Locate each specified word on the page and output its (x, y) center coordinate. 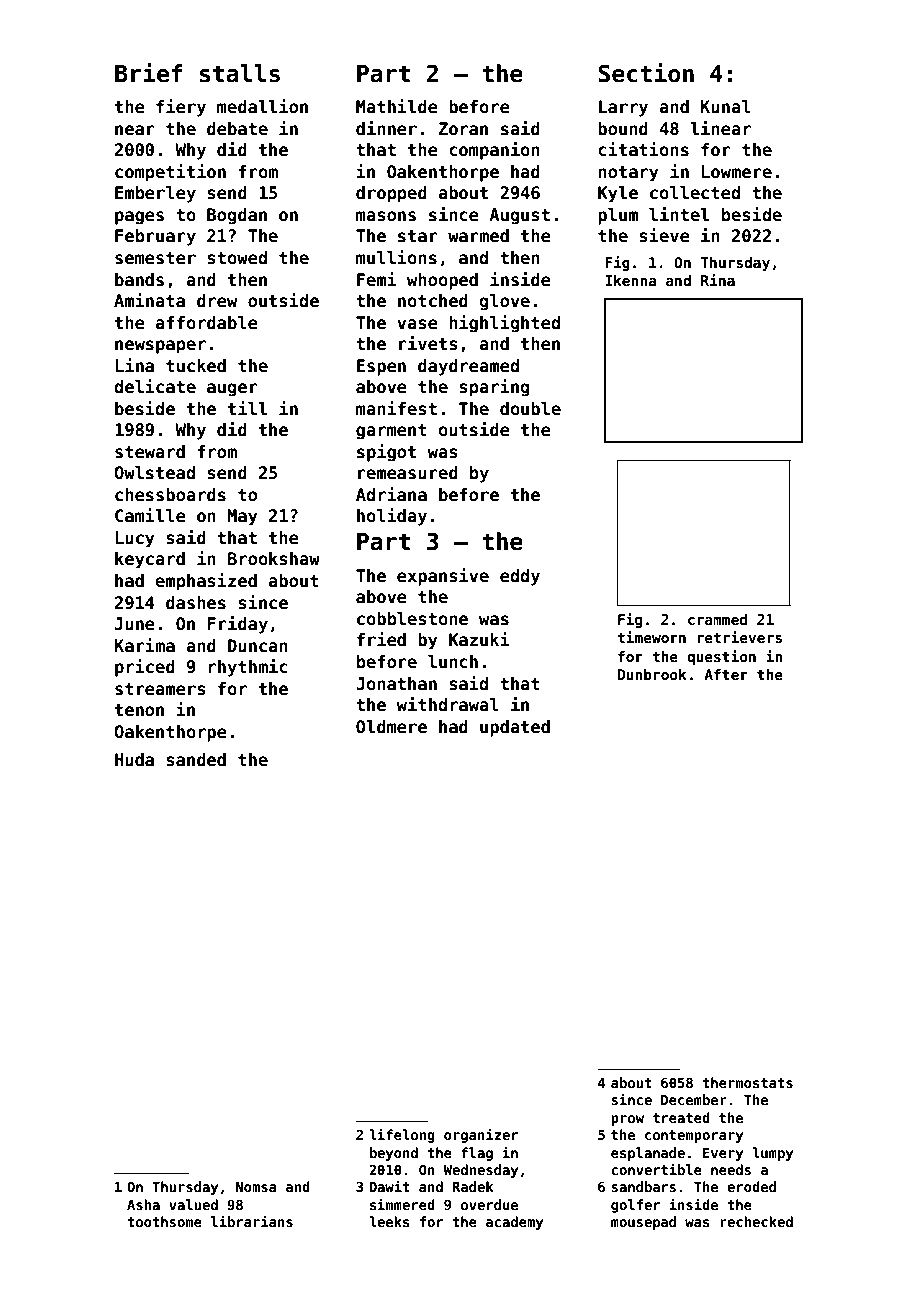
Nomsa (256, 1187)
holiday (392, 517)
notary (628, 174)
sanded (196, 760)
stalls (240, 73)
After (726, 674)
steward (150, 452)
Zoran (463, 129)
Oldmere (391, 727)
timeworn (651, 637)
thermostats (747, 1082)
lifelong (402, 1135)
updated (515, 728)
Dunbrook (652, 674)
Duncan (258, 646)
